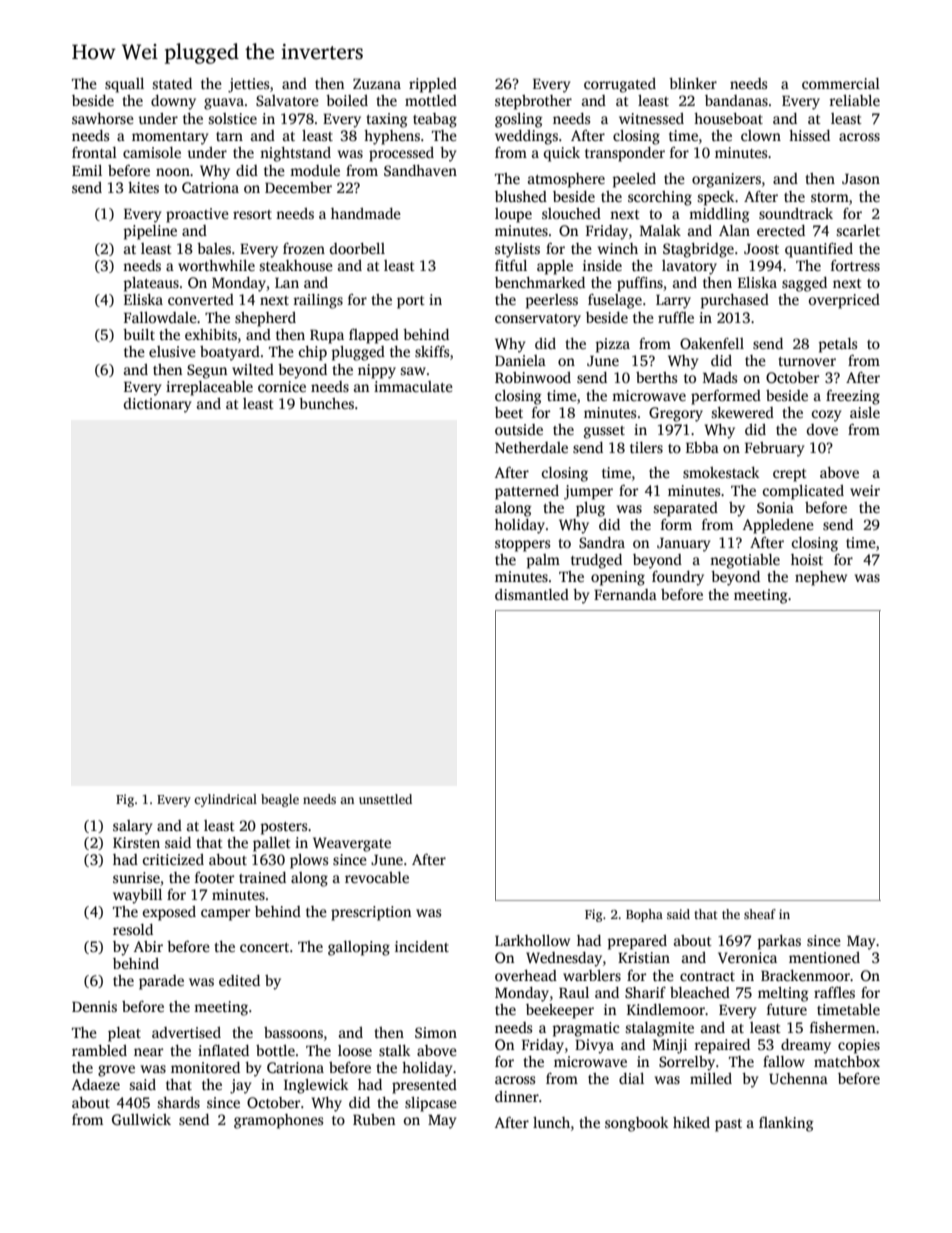 The image size is (952, 1233). What do you see at coordinates (141, 1119) in the screenshot?
I see `Gullwick` at bounding box center [141, 1119].
